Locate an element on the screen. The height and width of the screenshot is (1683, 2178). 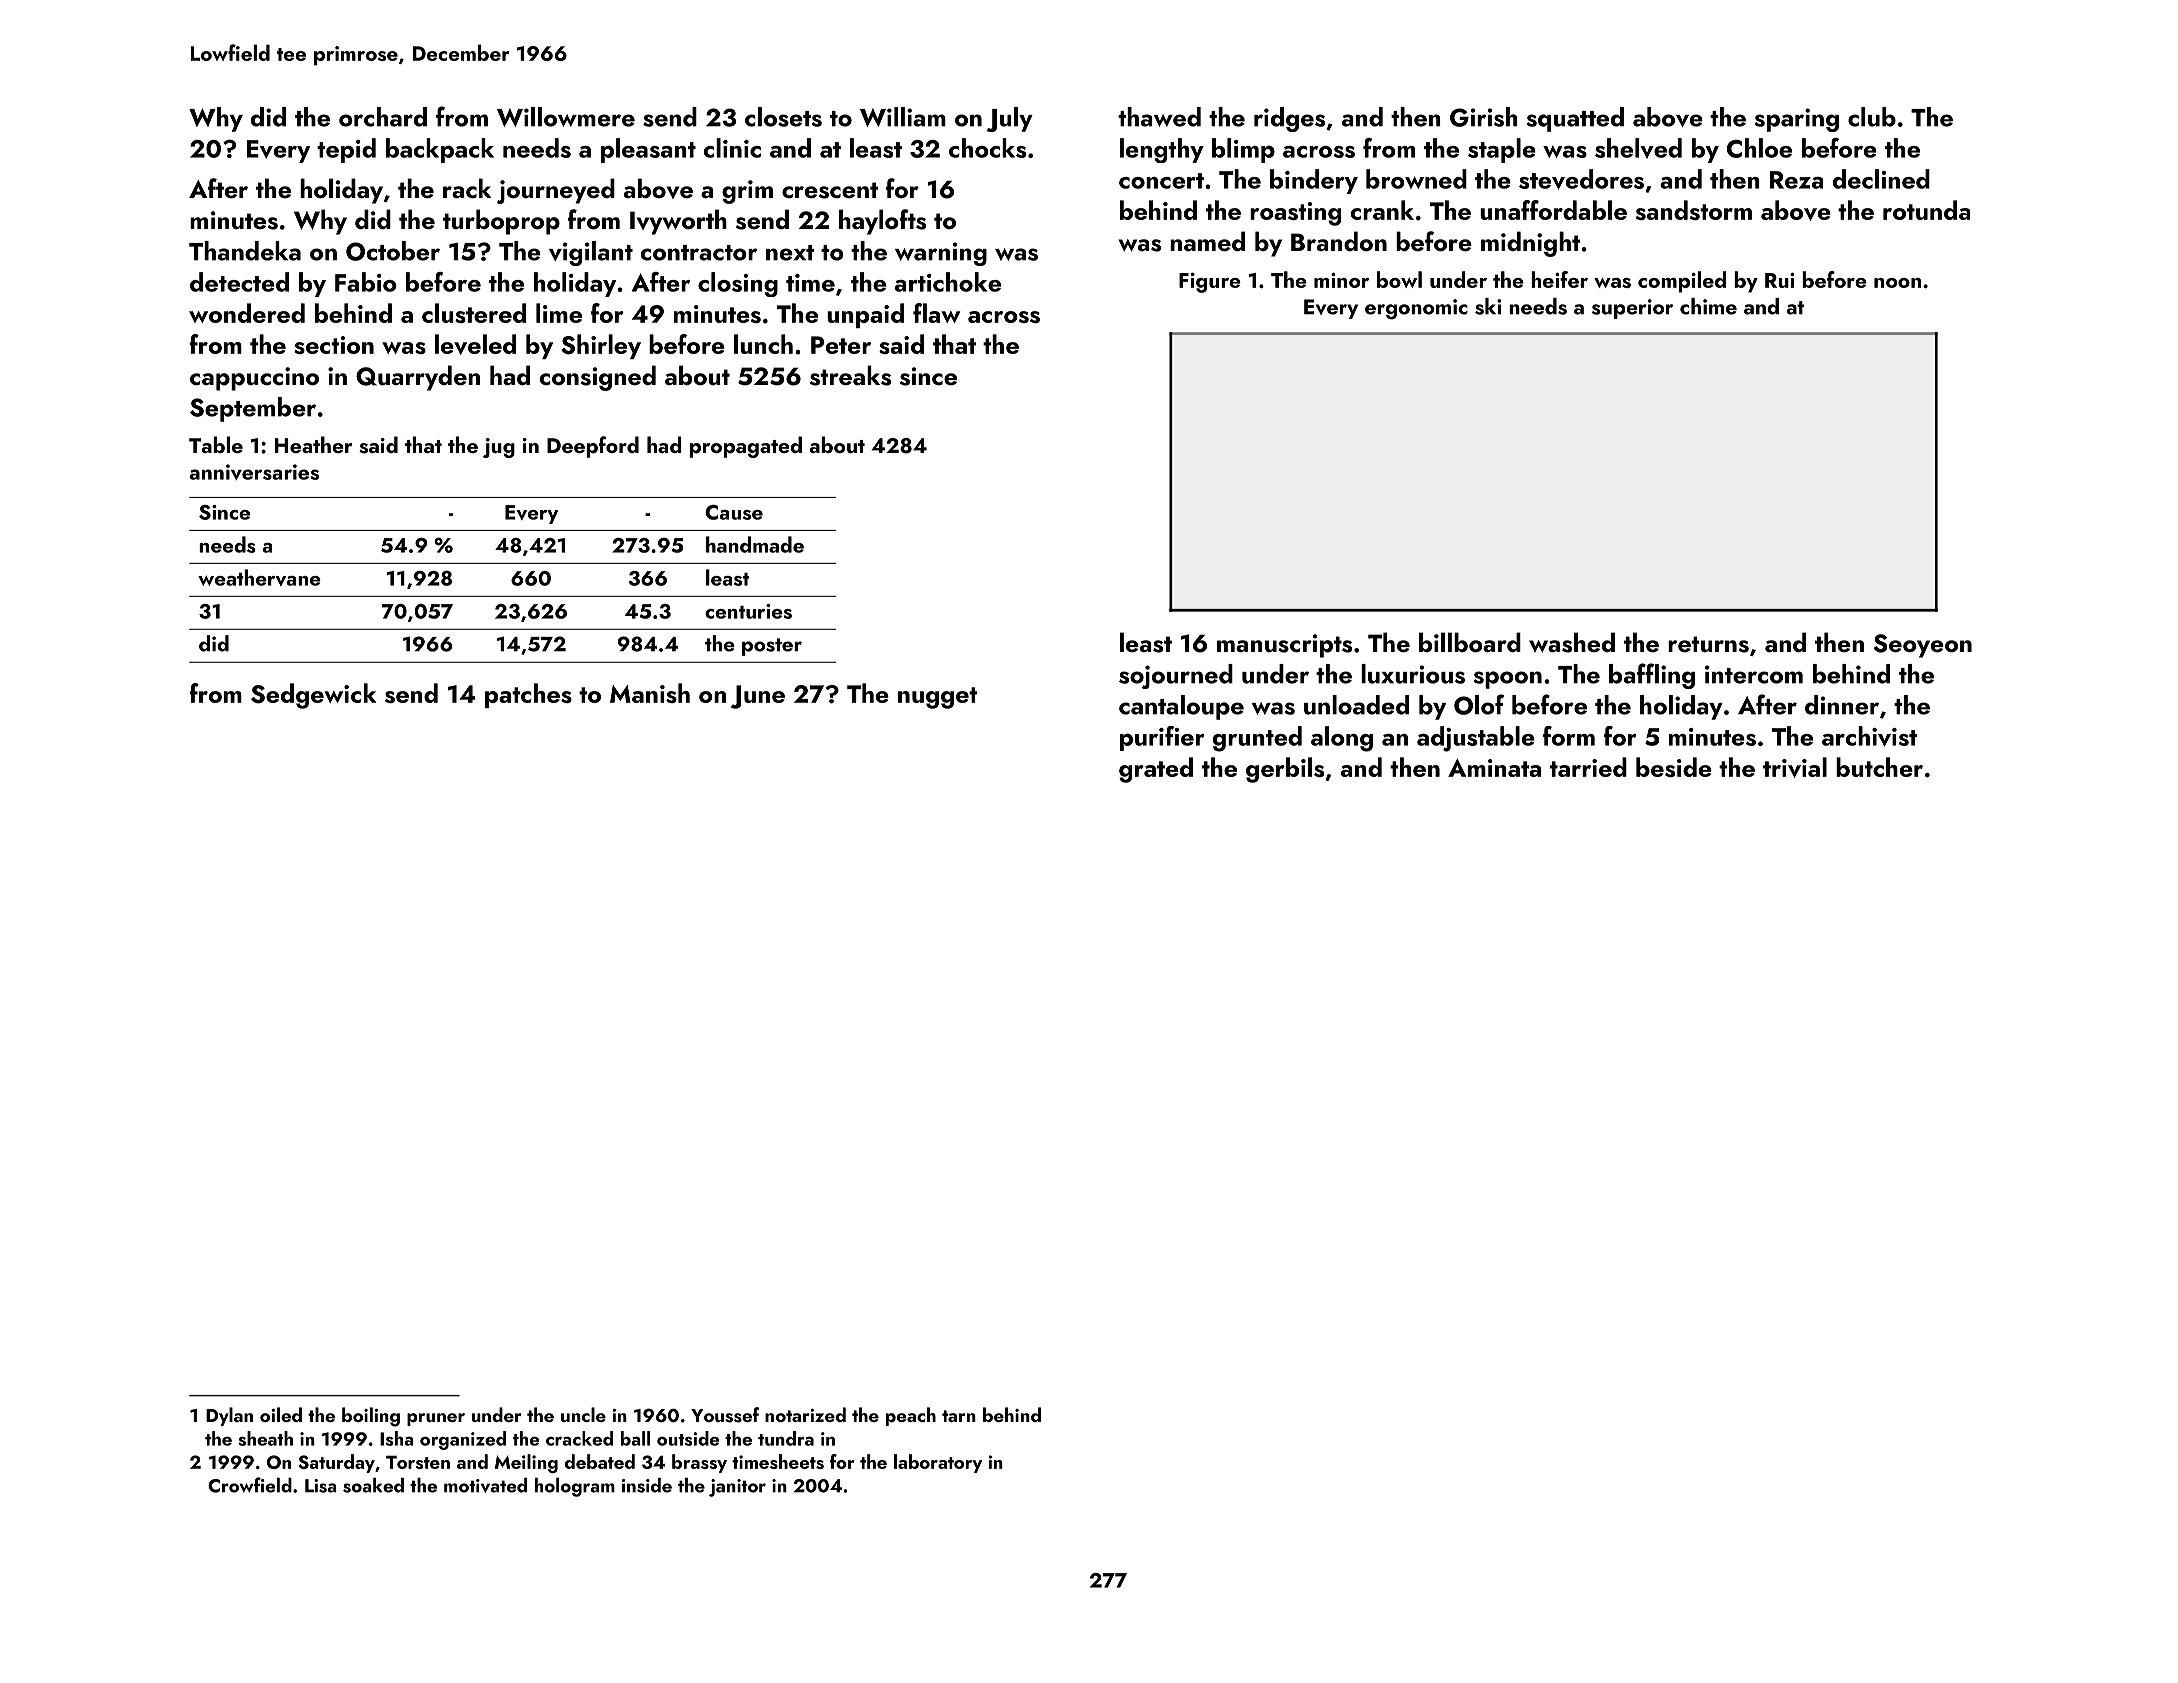
patches is located at coordinates (528, 695).
